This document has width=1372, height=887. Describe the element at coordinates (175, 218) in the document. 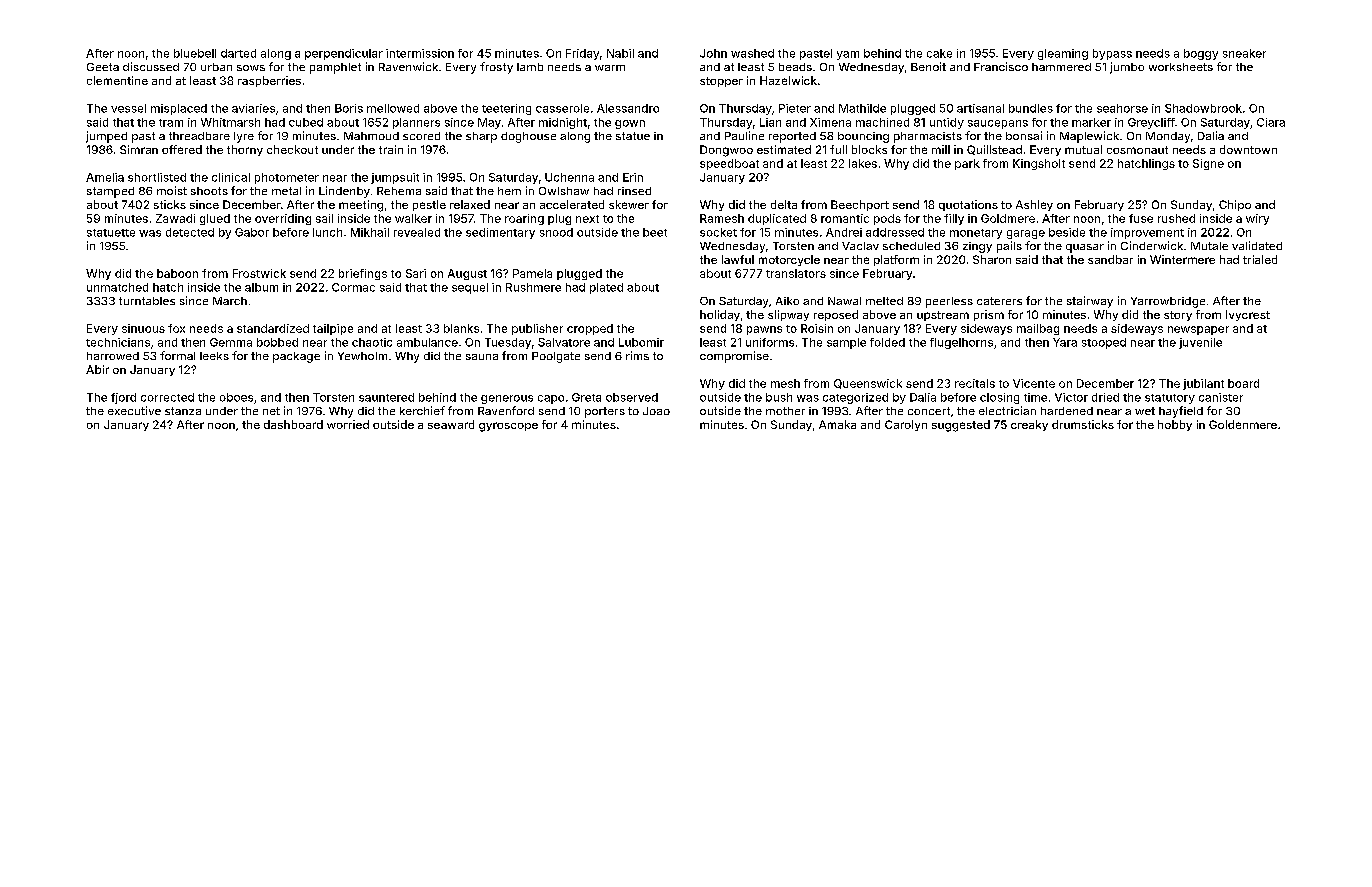

I see `Zawadi` at that location.
